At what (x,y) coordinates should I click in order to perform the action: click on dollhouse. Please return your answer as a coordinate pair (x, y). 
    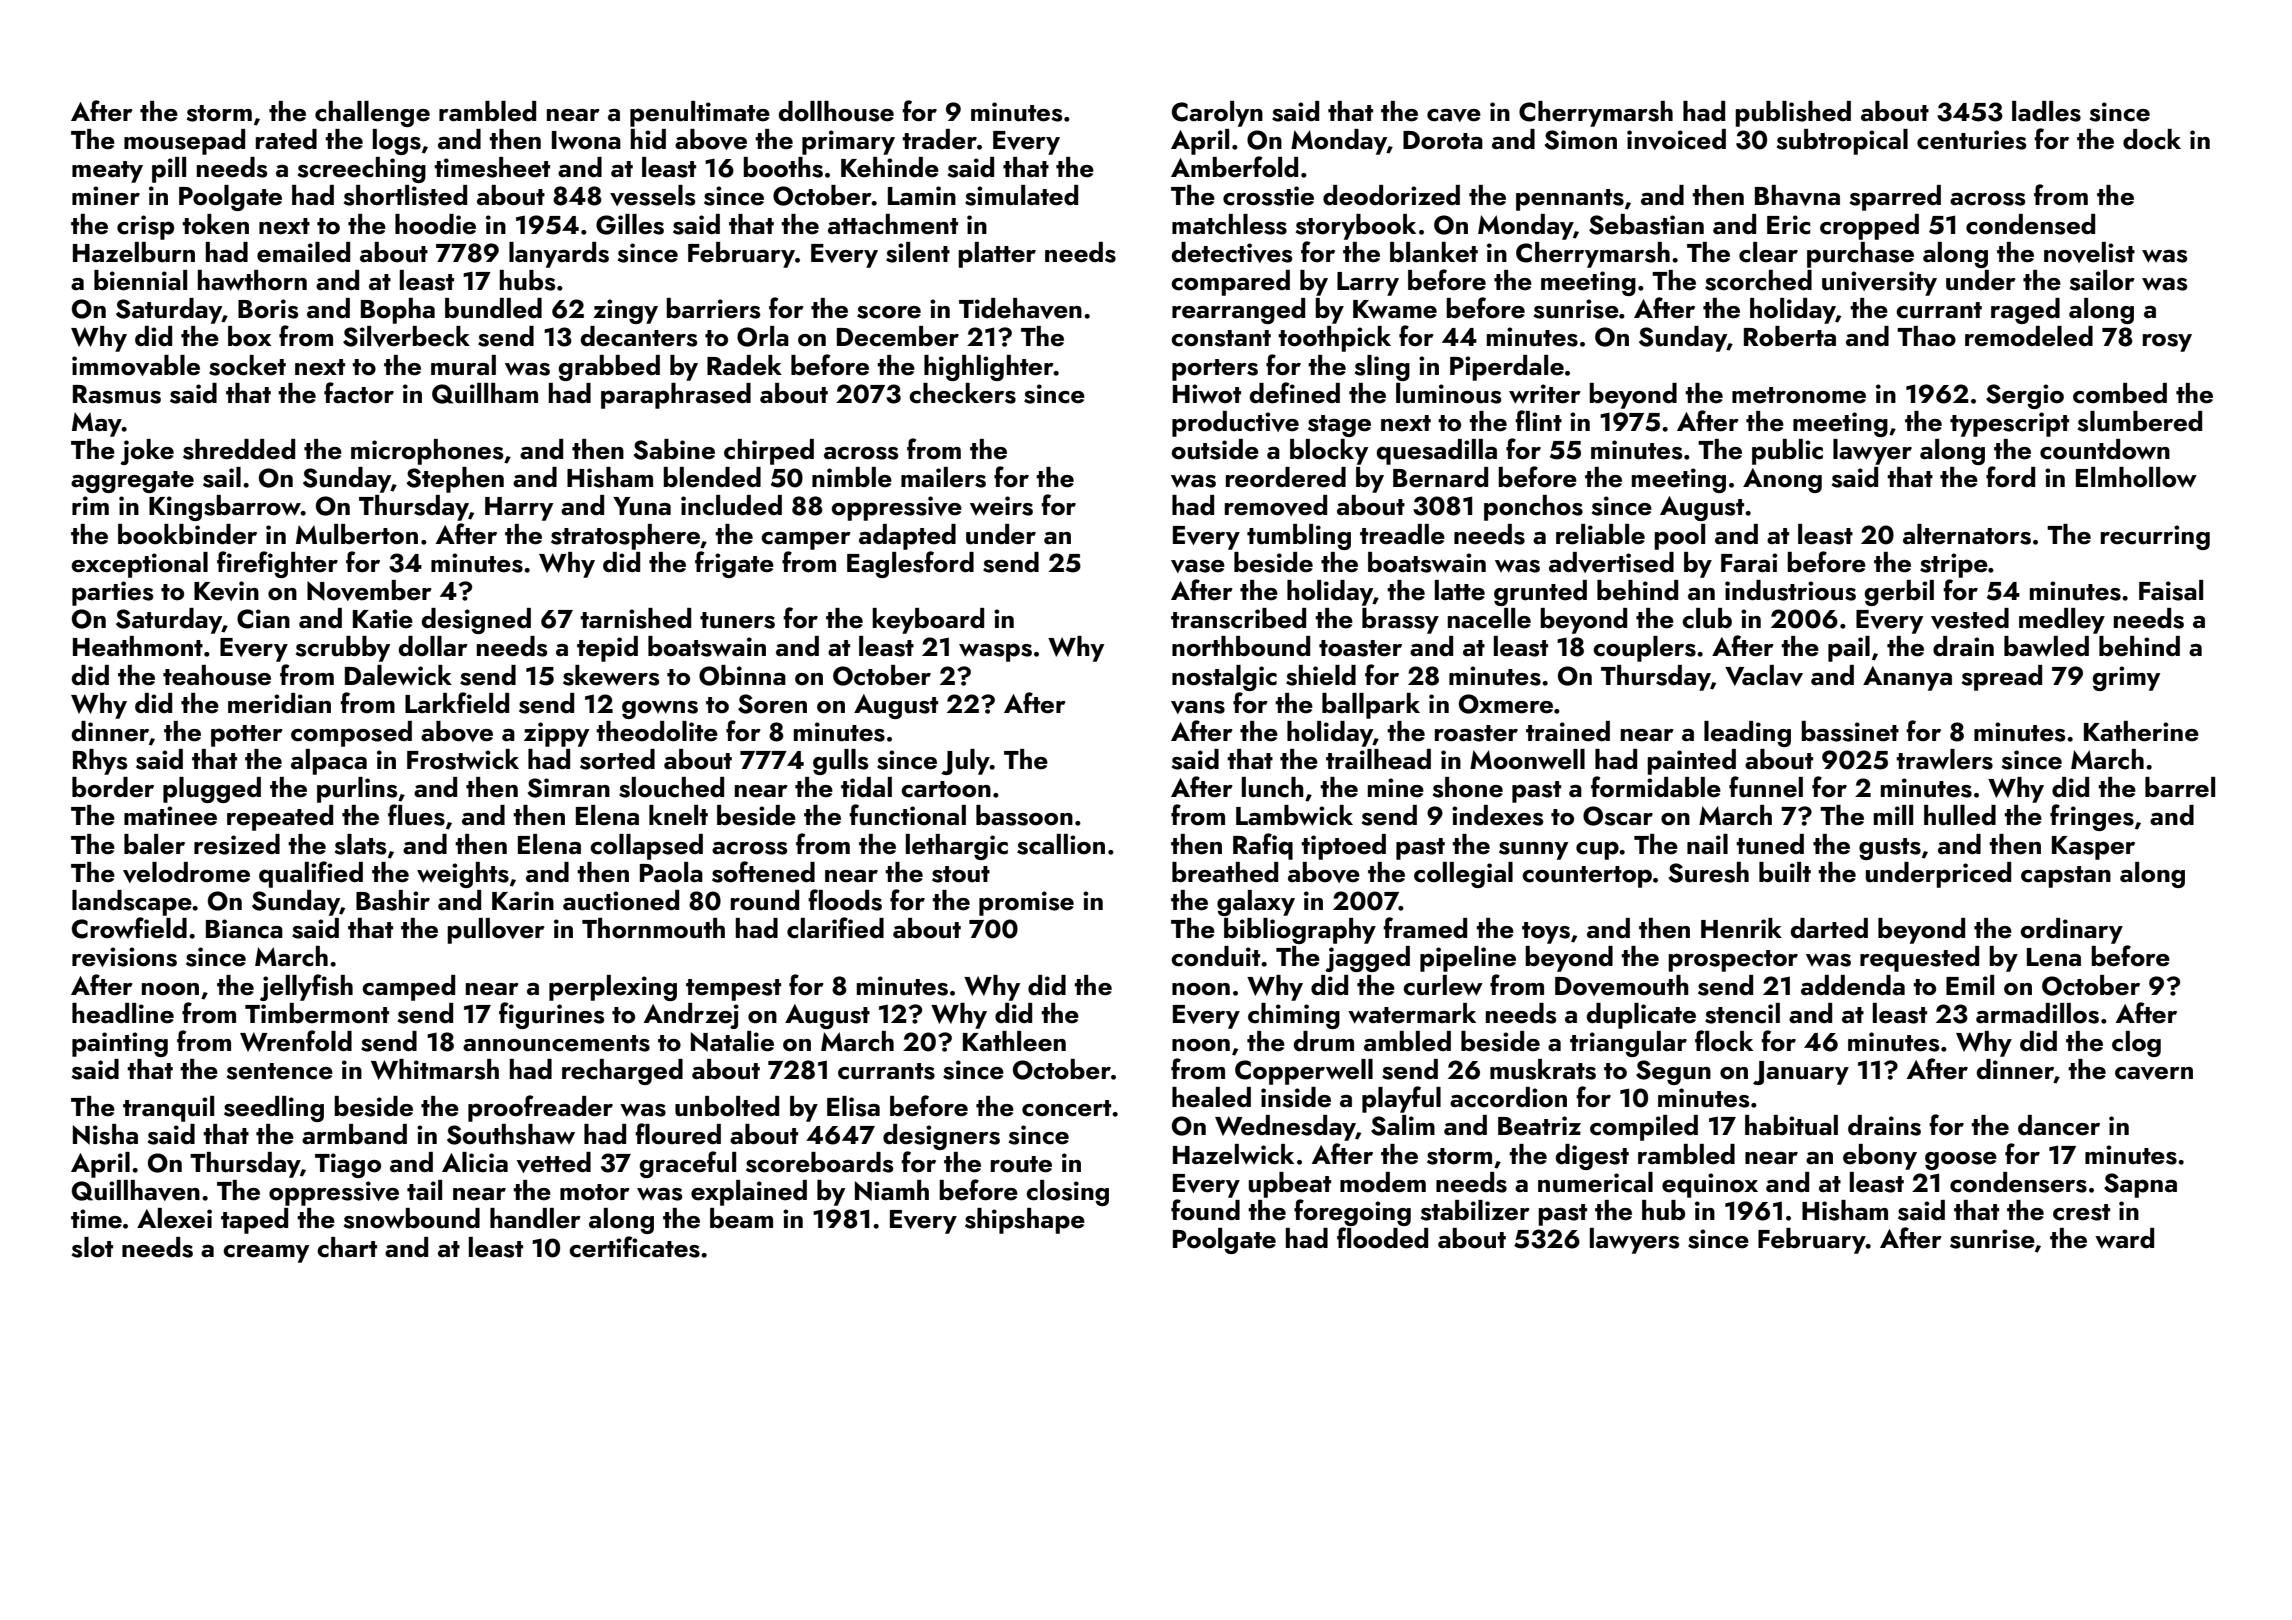
    Looking at the image, I should click on (836, 111).
